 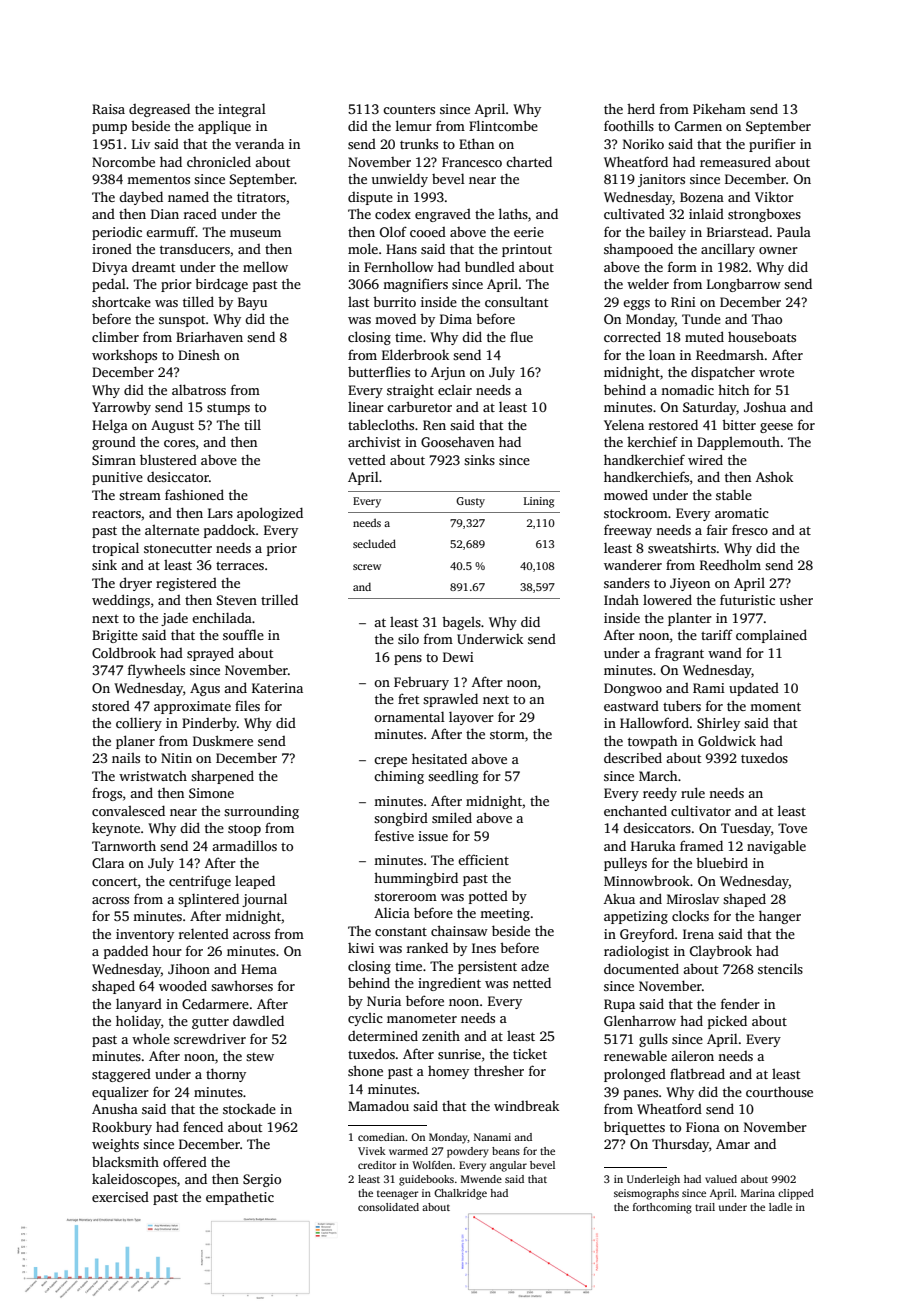 What do you see at coordinates (200, 882) in the document?
I see `centrifuge` at bounding box center [200, 882].
